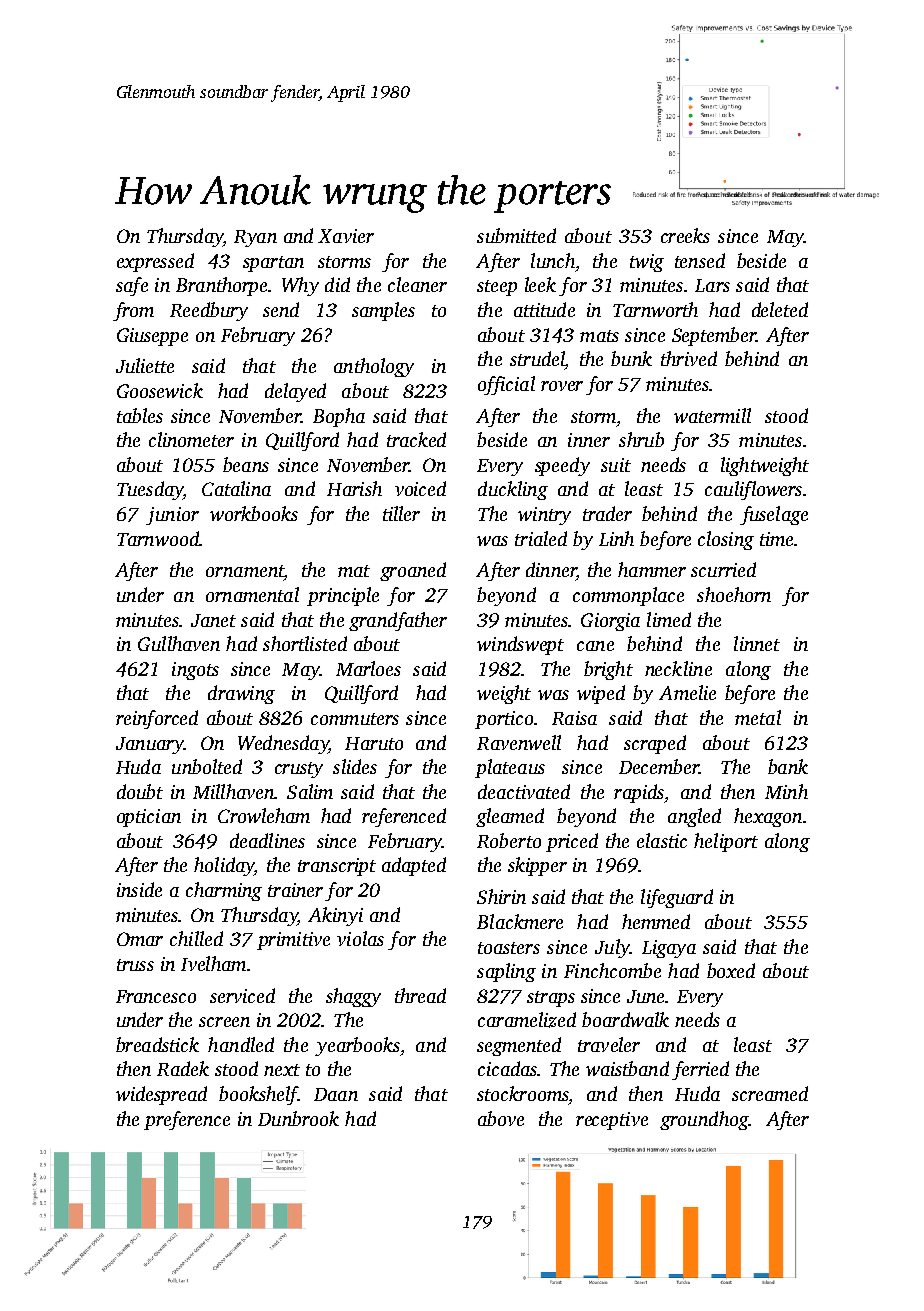  I want to click on delayed, so click(295, 392).
